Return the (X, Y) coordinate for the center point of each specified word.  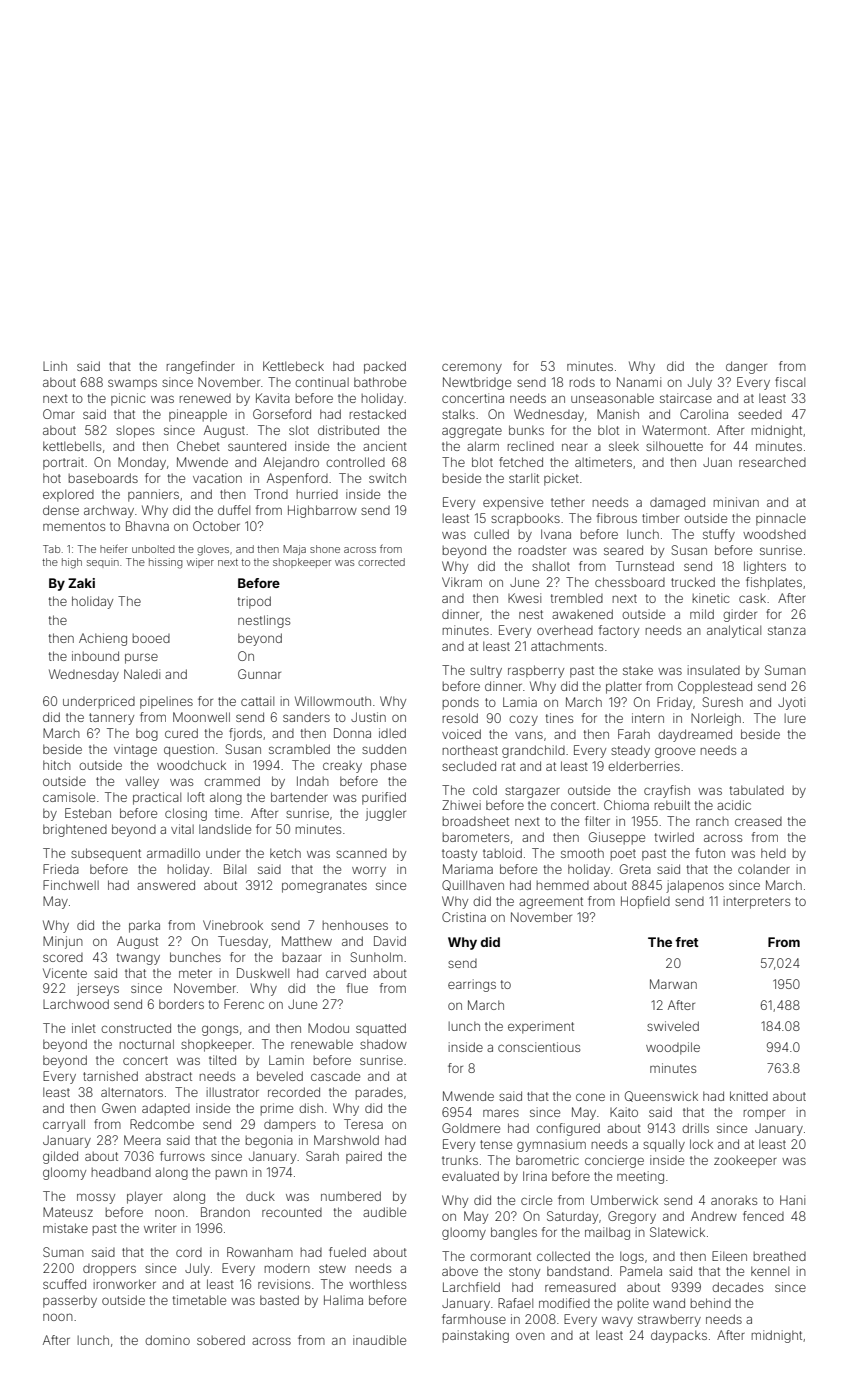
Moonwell (201, 717)
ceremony (472, 368)
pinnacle (781, 519)
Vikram (462, 582)
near (575, 447)
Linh (55, 366)
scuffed (64, 1284)
